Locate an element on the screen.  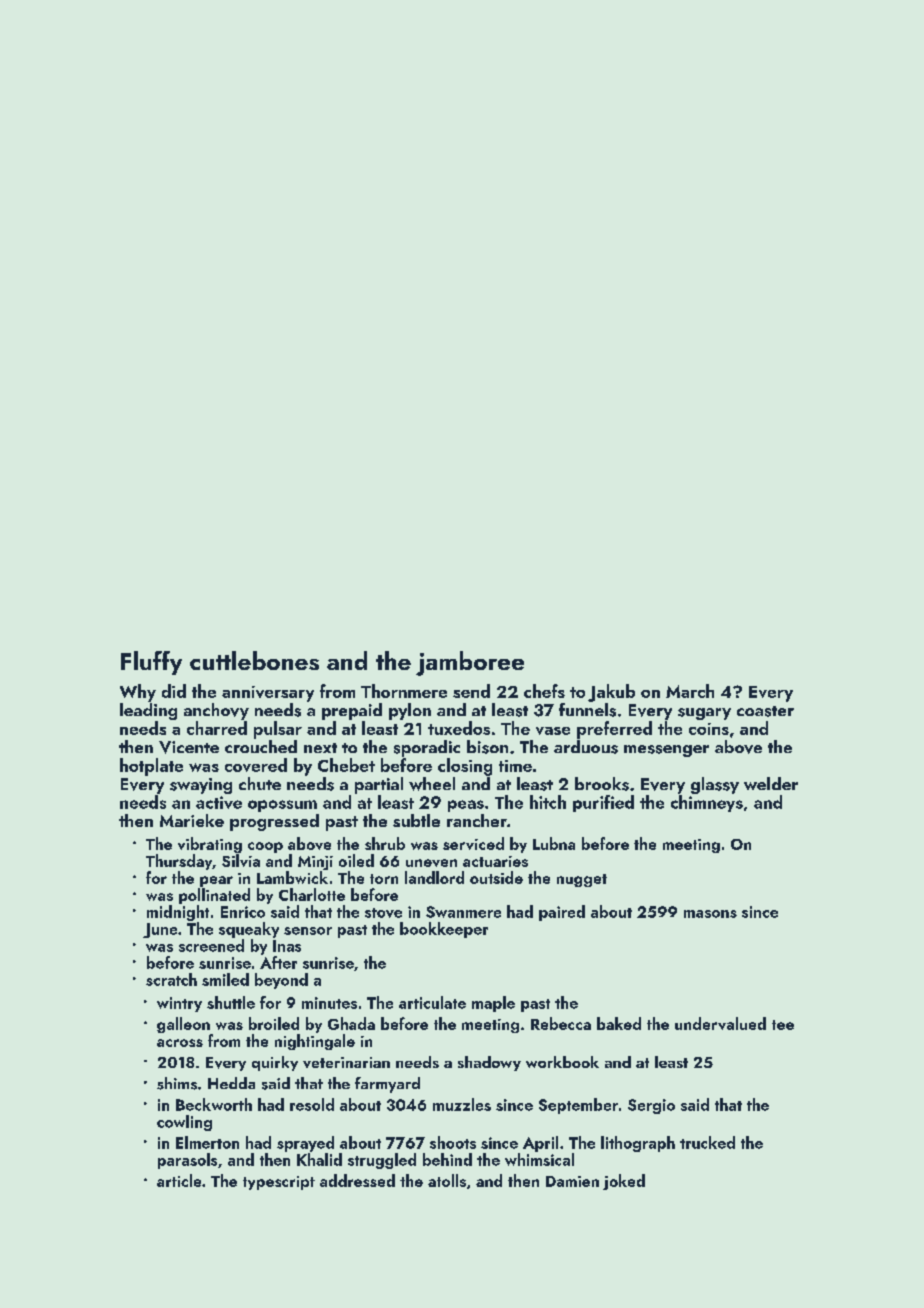
typescript is located at coordinates (279, 1183).
